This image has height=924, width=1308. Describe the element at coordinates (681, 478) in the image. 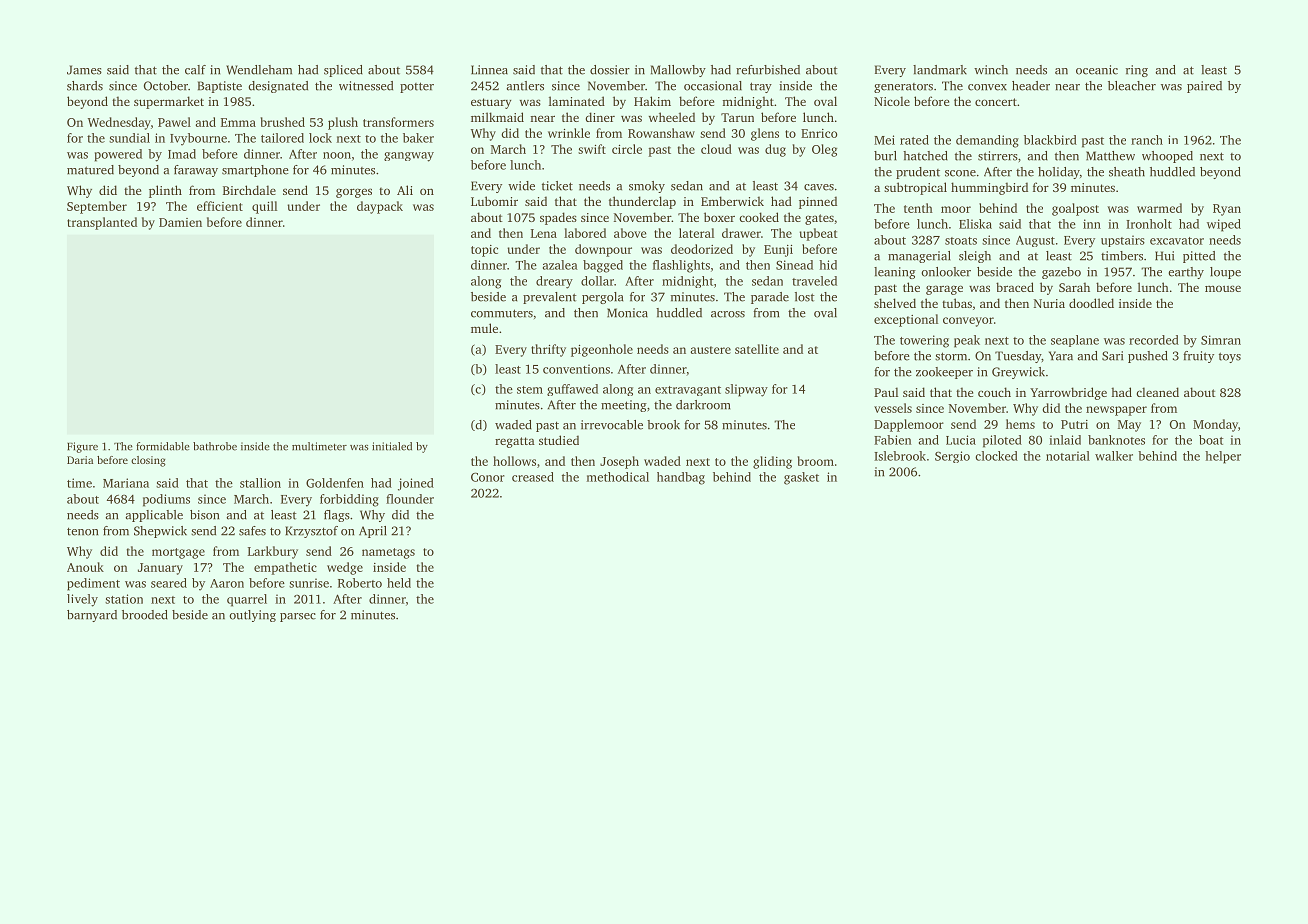

I see `handbag` at that location.
